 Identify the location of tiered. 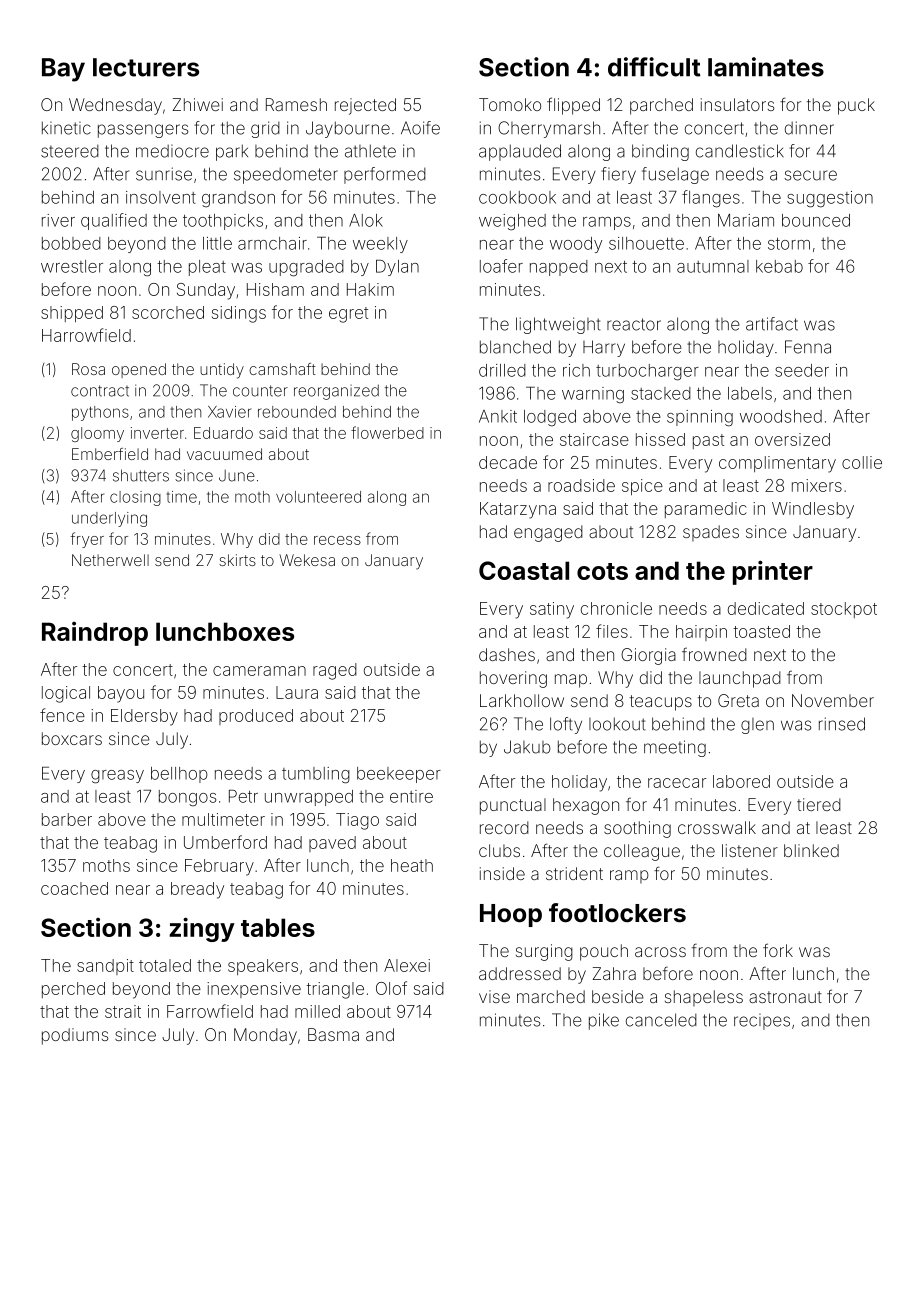
(819, 804).
